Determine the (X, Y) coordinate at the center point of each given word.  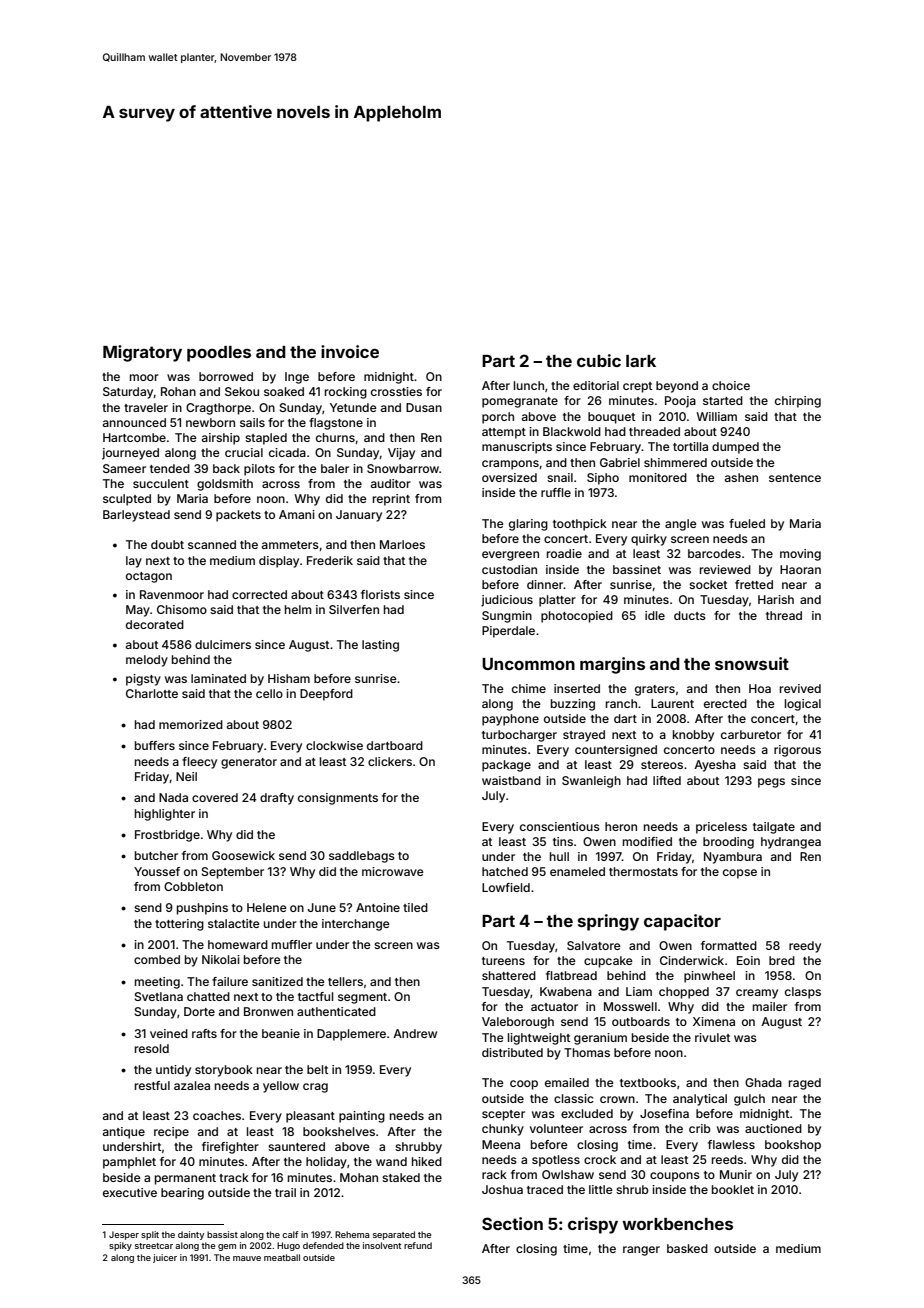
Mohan (359, 1177)
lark (641, 361)
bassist (222, 1234)
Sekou (242, 391)
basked (687, 1248)
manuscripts (517, 448)
